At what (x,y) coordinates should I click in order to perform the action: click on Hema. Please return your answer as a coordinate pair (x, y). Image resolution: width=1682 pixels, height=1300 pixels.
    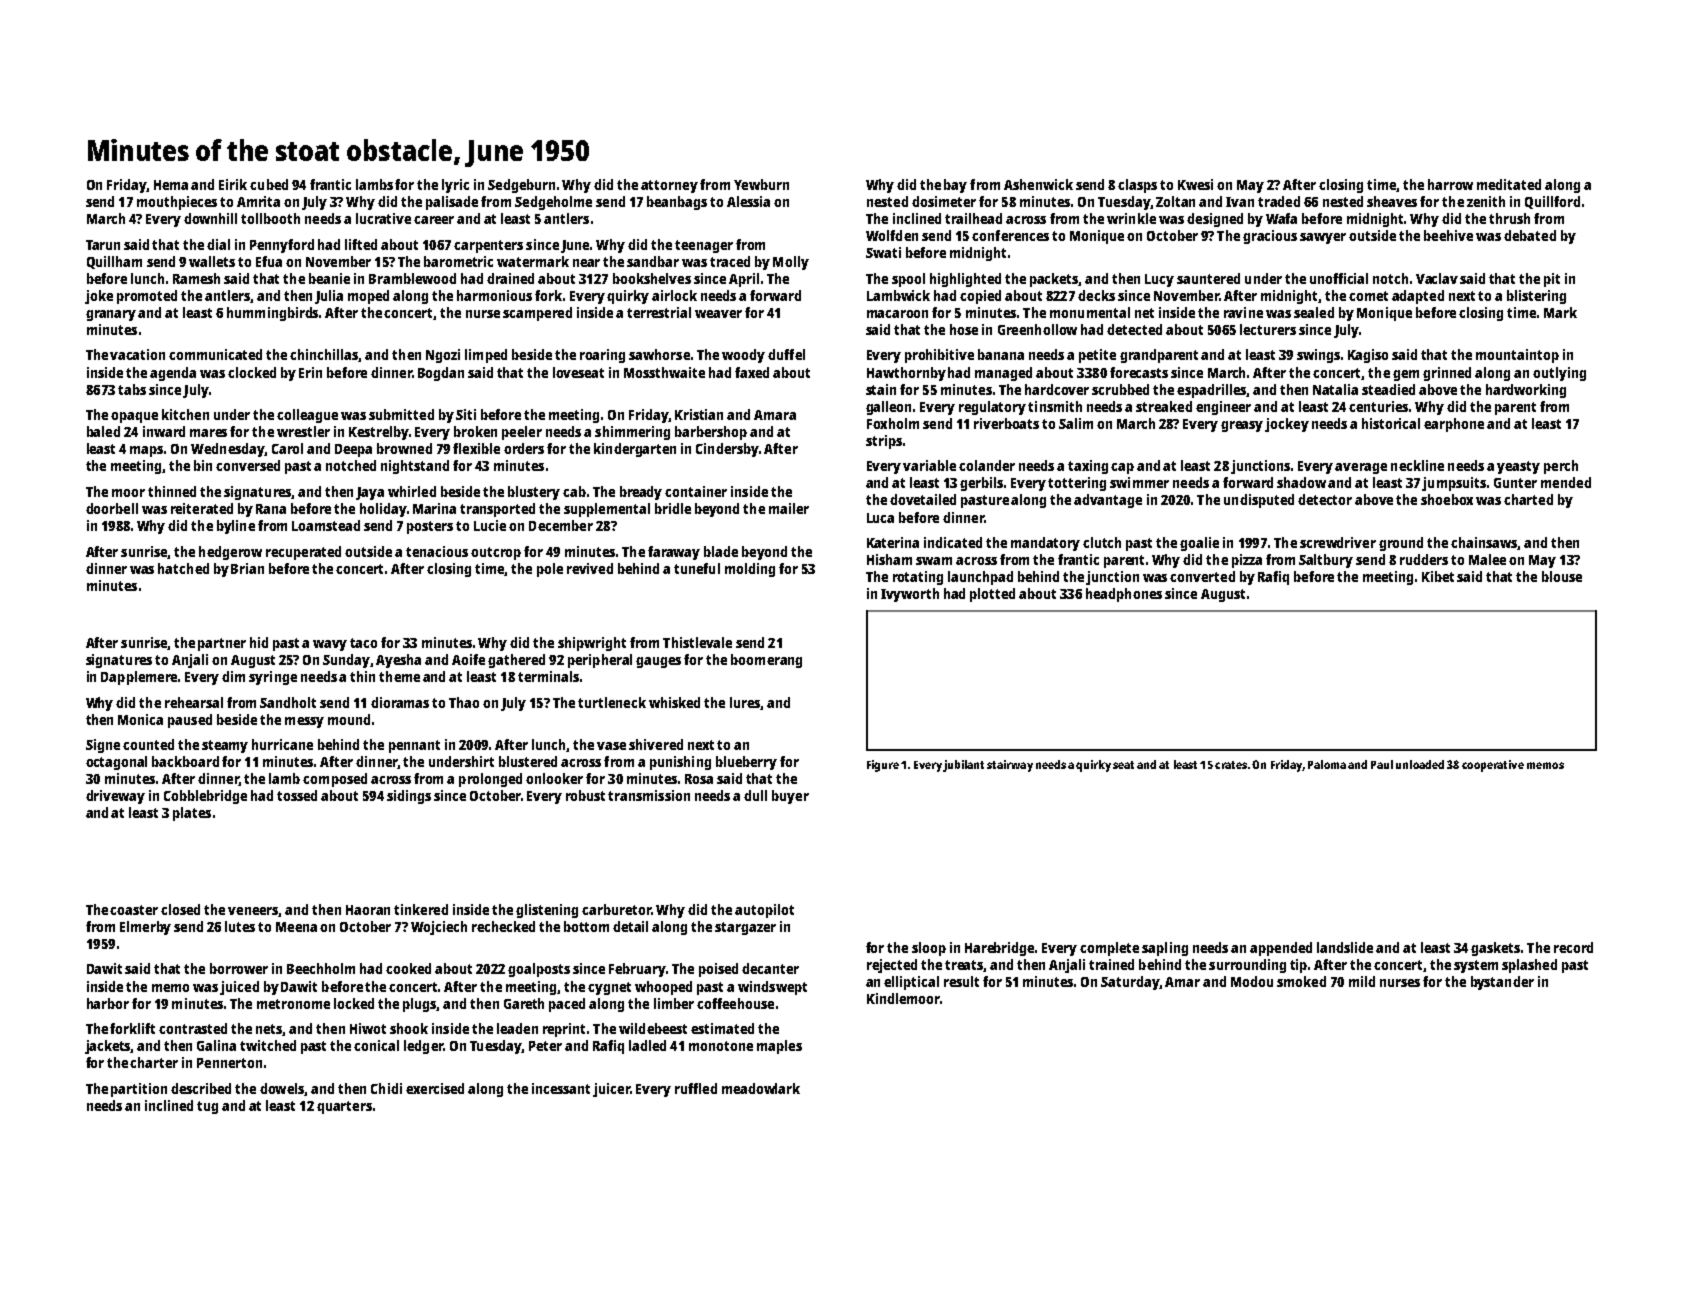
    Looking at the image, I should click on (171, 185).
